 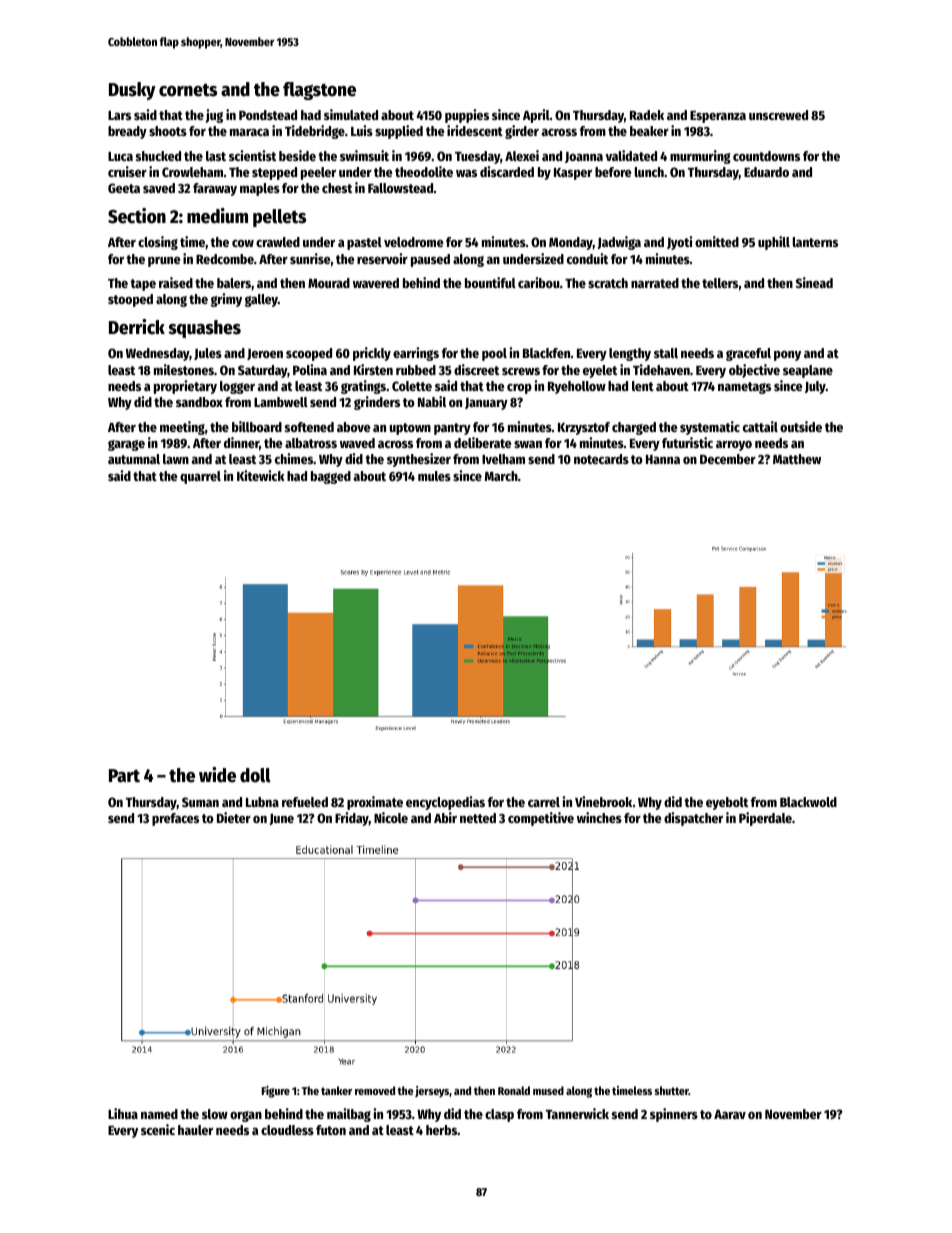 I want to click on unscrewed, so click(x=778, y=115).
